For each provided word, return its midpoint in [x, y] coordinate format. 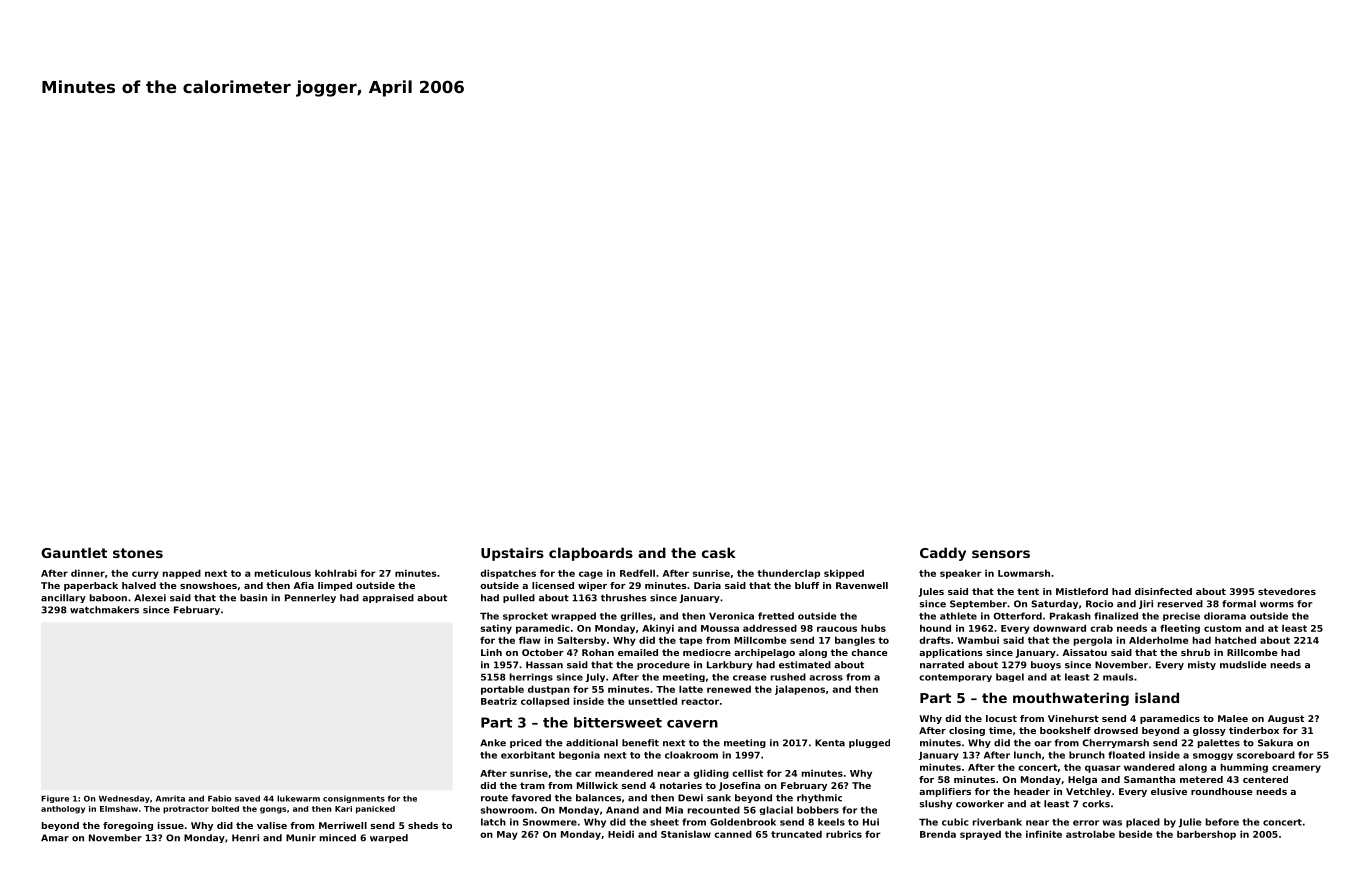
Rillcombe [1252, 652]
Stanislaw [686, 834]
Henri [245, 838]
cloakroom [691, 755]
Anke [493, 743]
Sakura [1275, 743]
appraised [388, 598]
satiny [496, 629]
